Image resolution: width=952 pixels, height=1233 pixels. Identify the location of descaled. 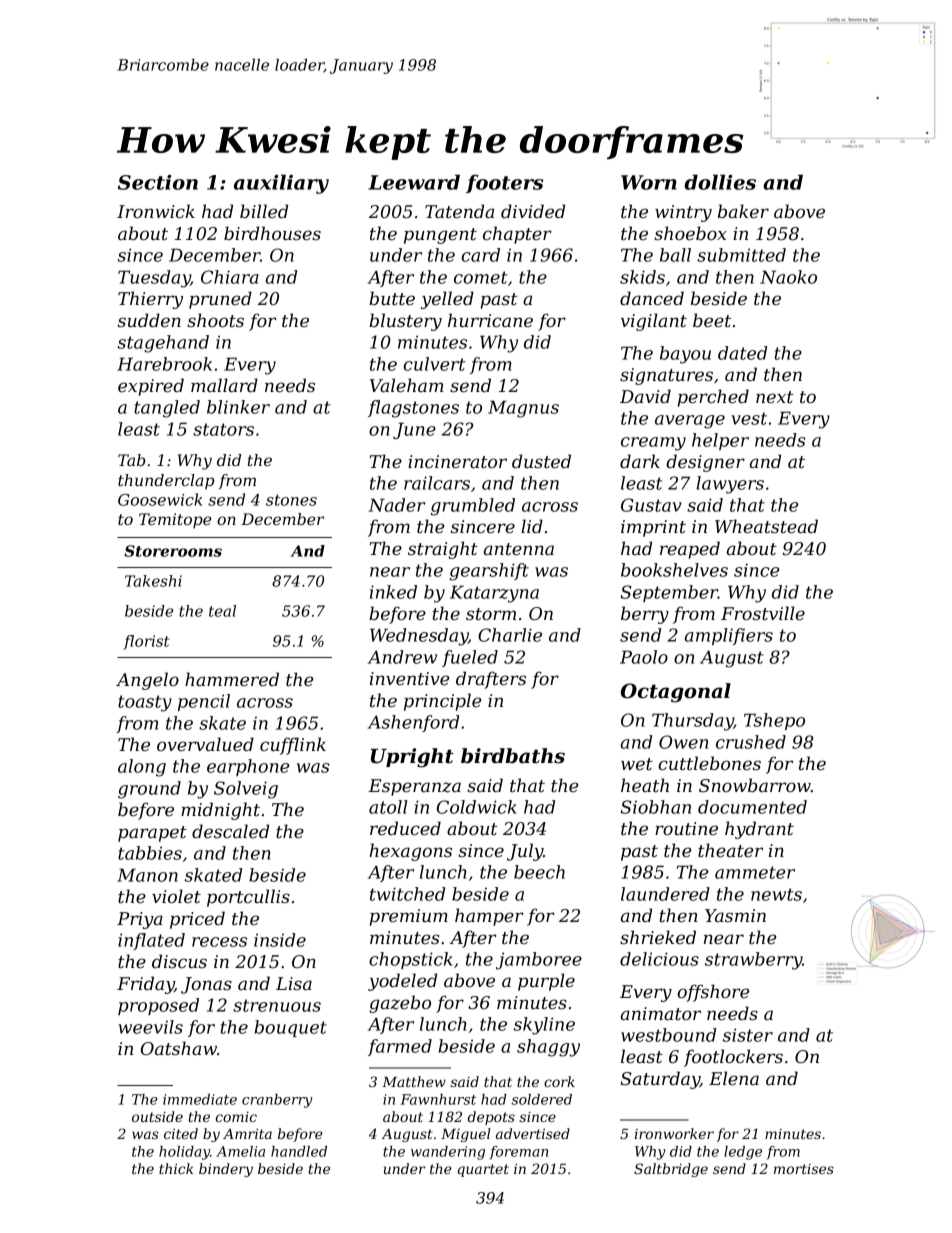
(230, 831).
